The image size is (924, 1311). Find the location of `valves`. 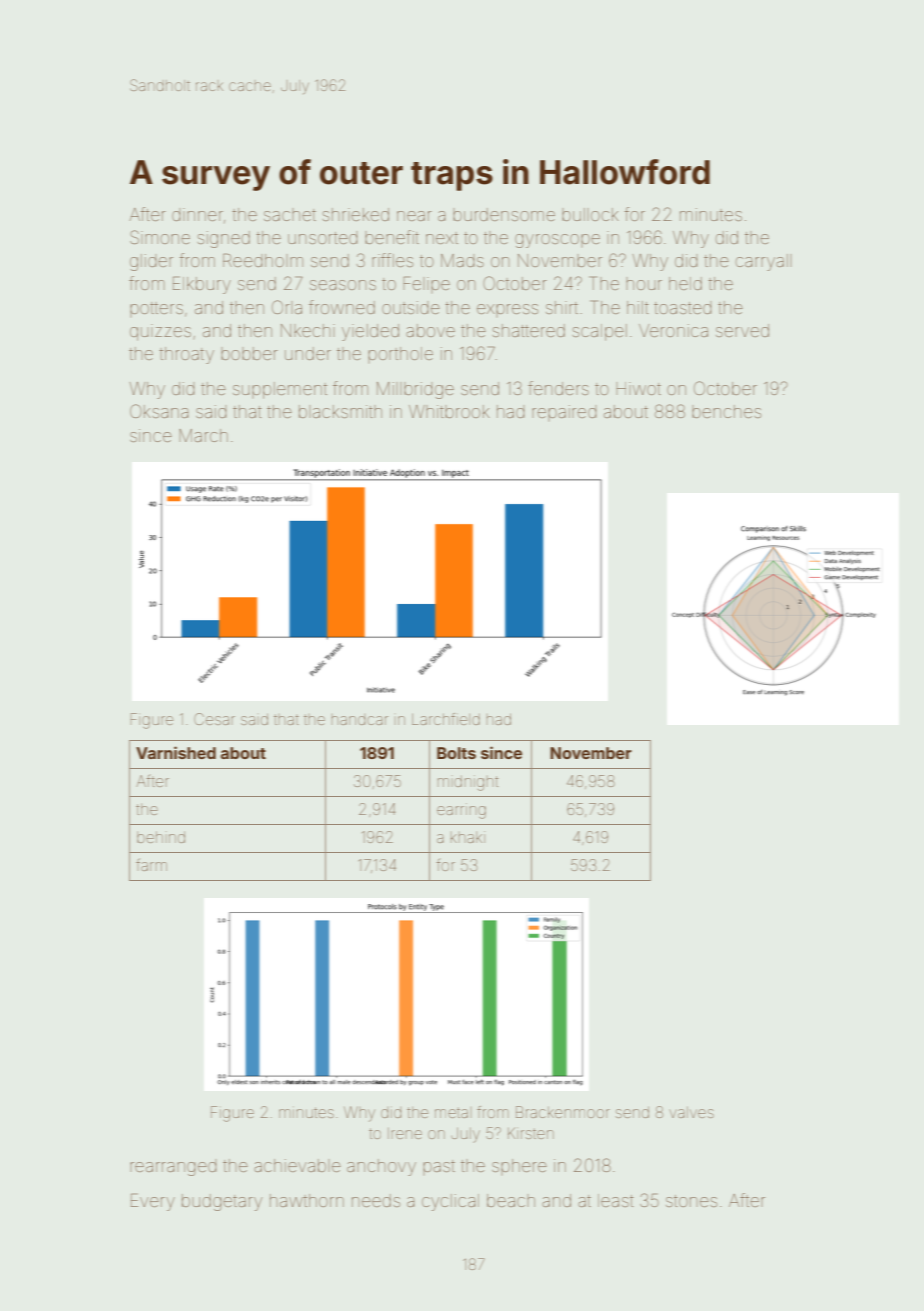

valves is located at coordinates (692, 1112).
